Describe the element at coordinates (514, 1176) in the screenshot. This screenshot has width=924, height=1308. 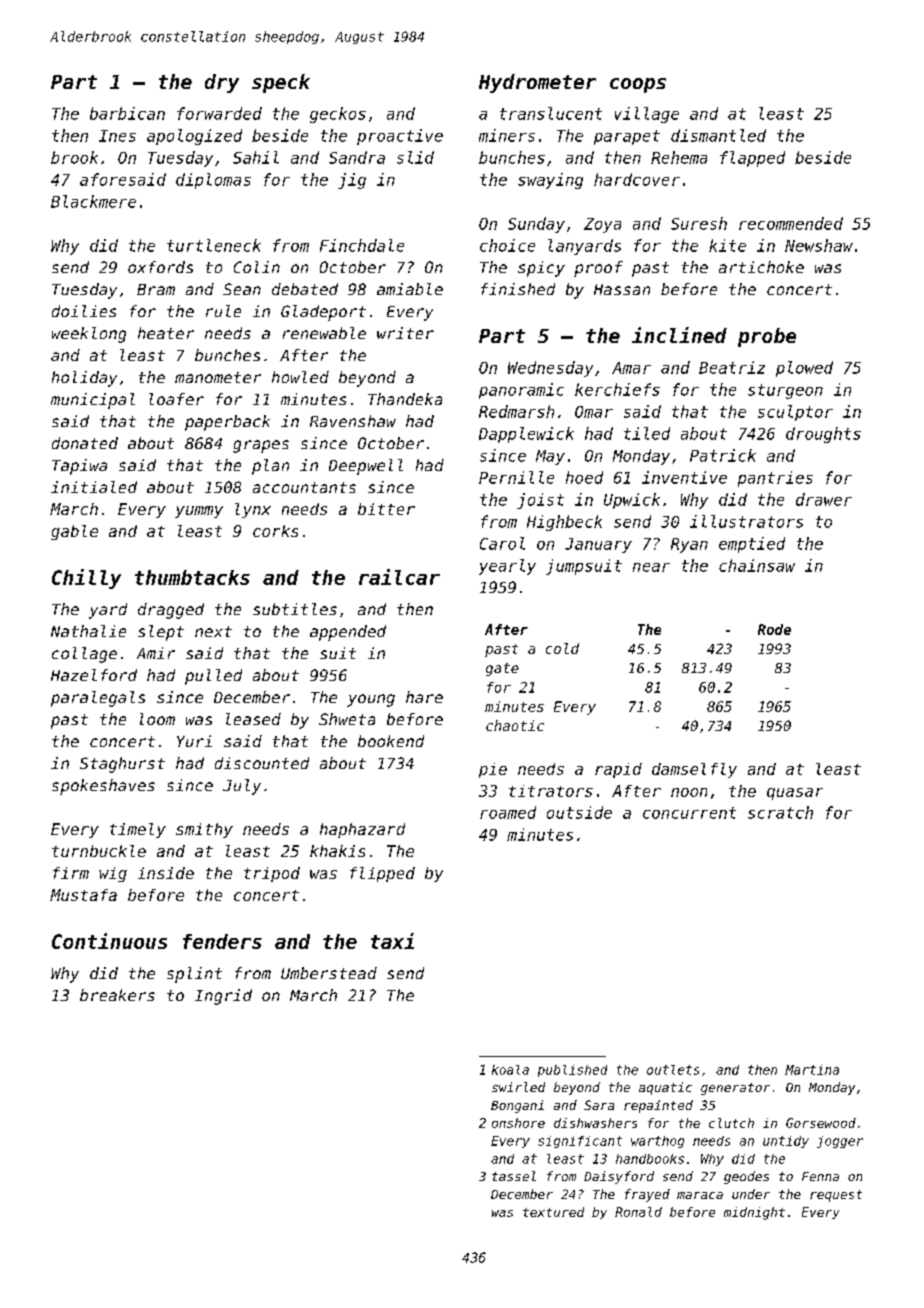
I see `tassel` at that location.
